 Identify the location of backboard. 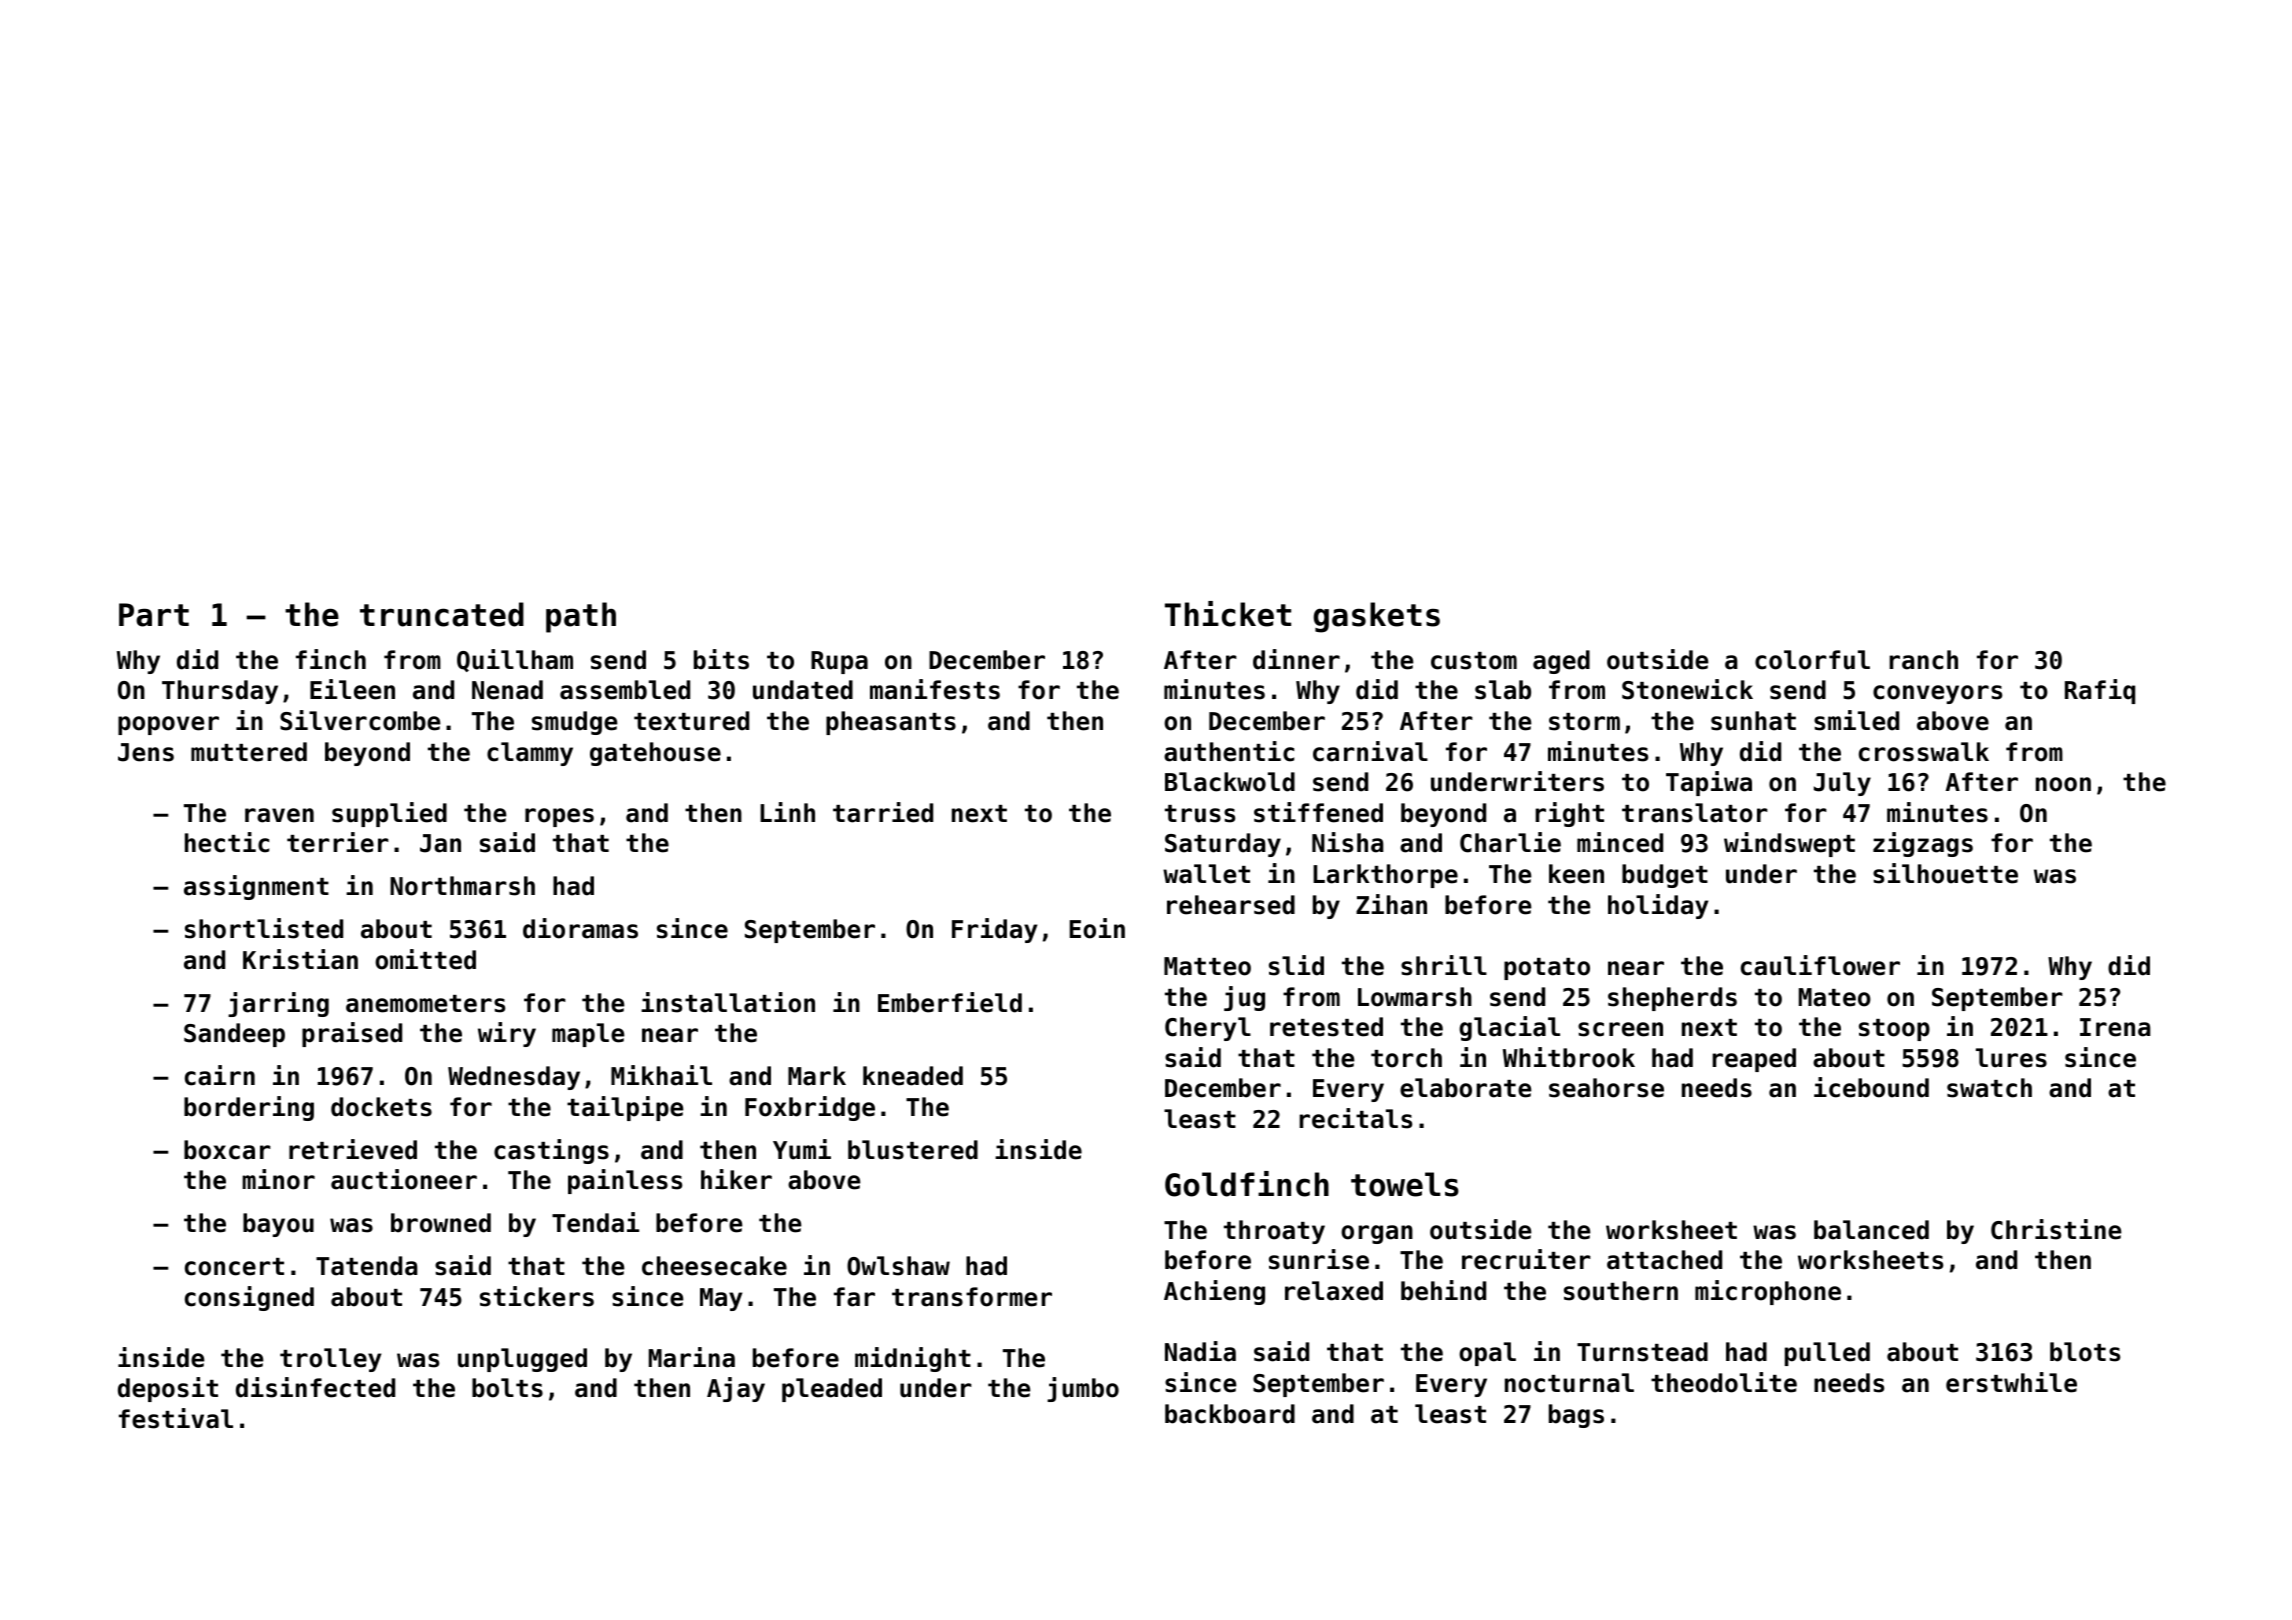
(1230, 1414).
